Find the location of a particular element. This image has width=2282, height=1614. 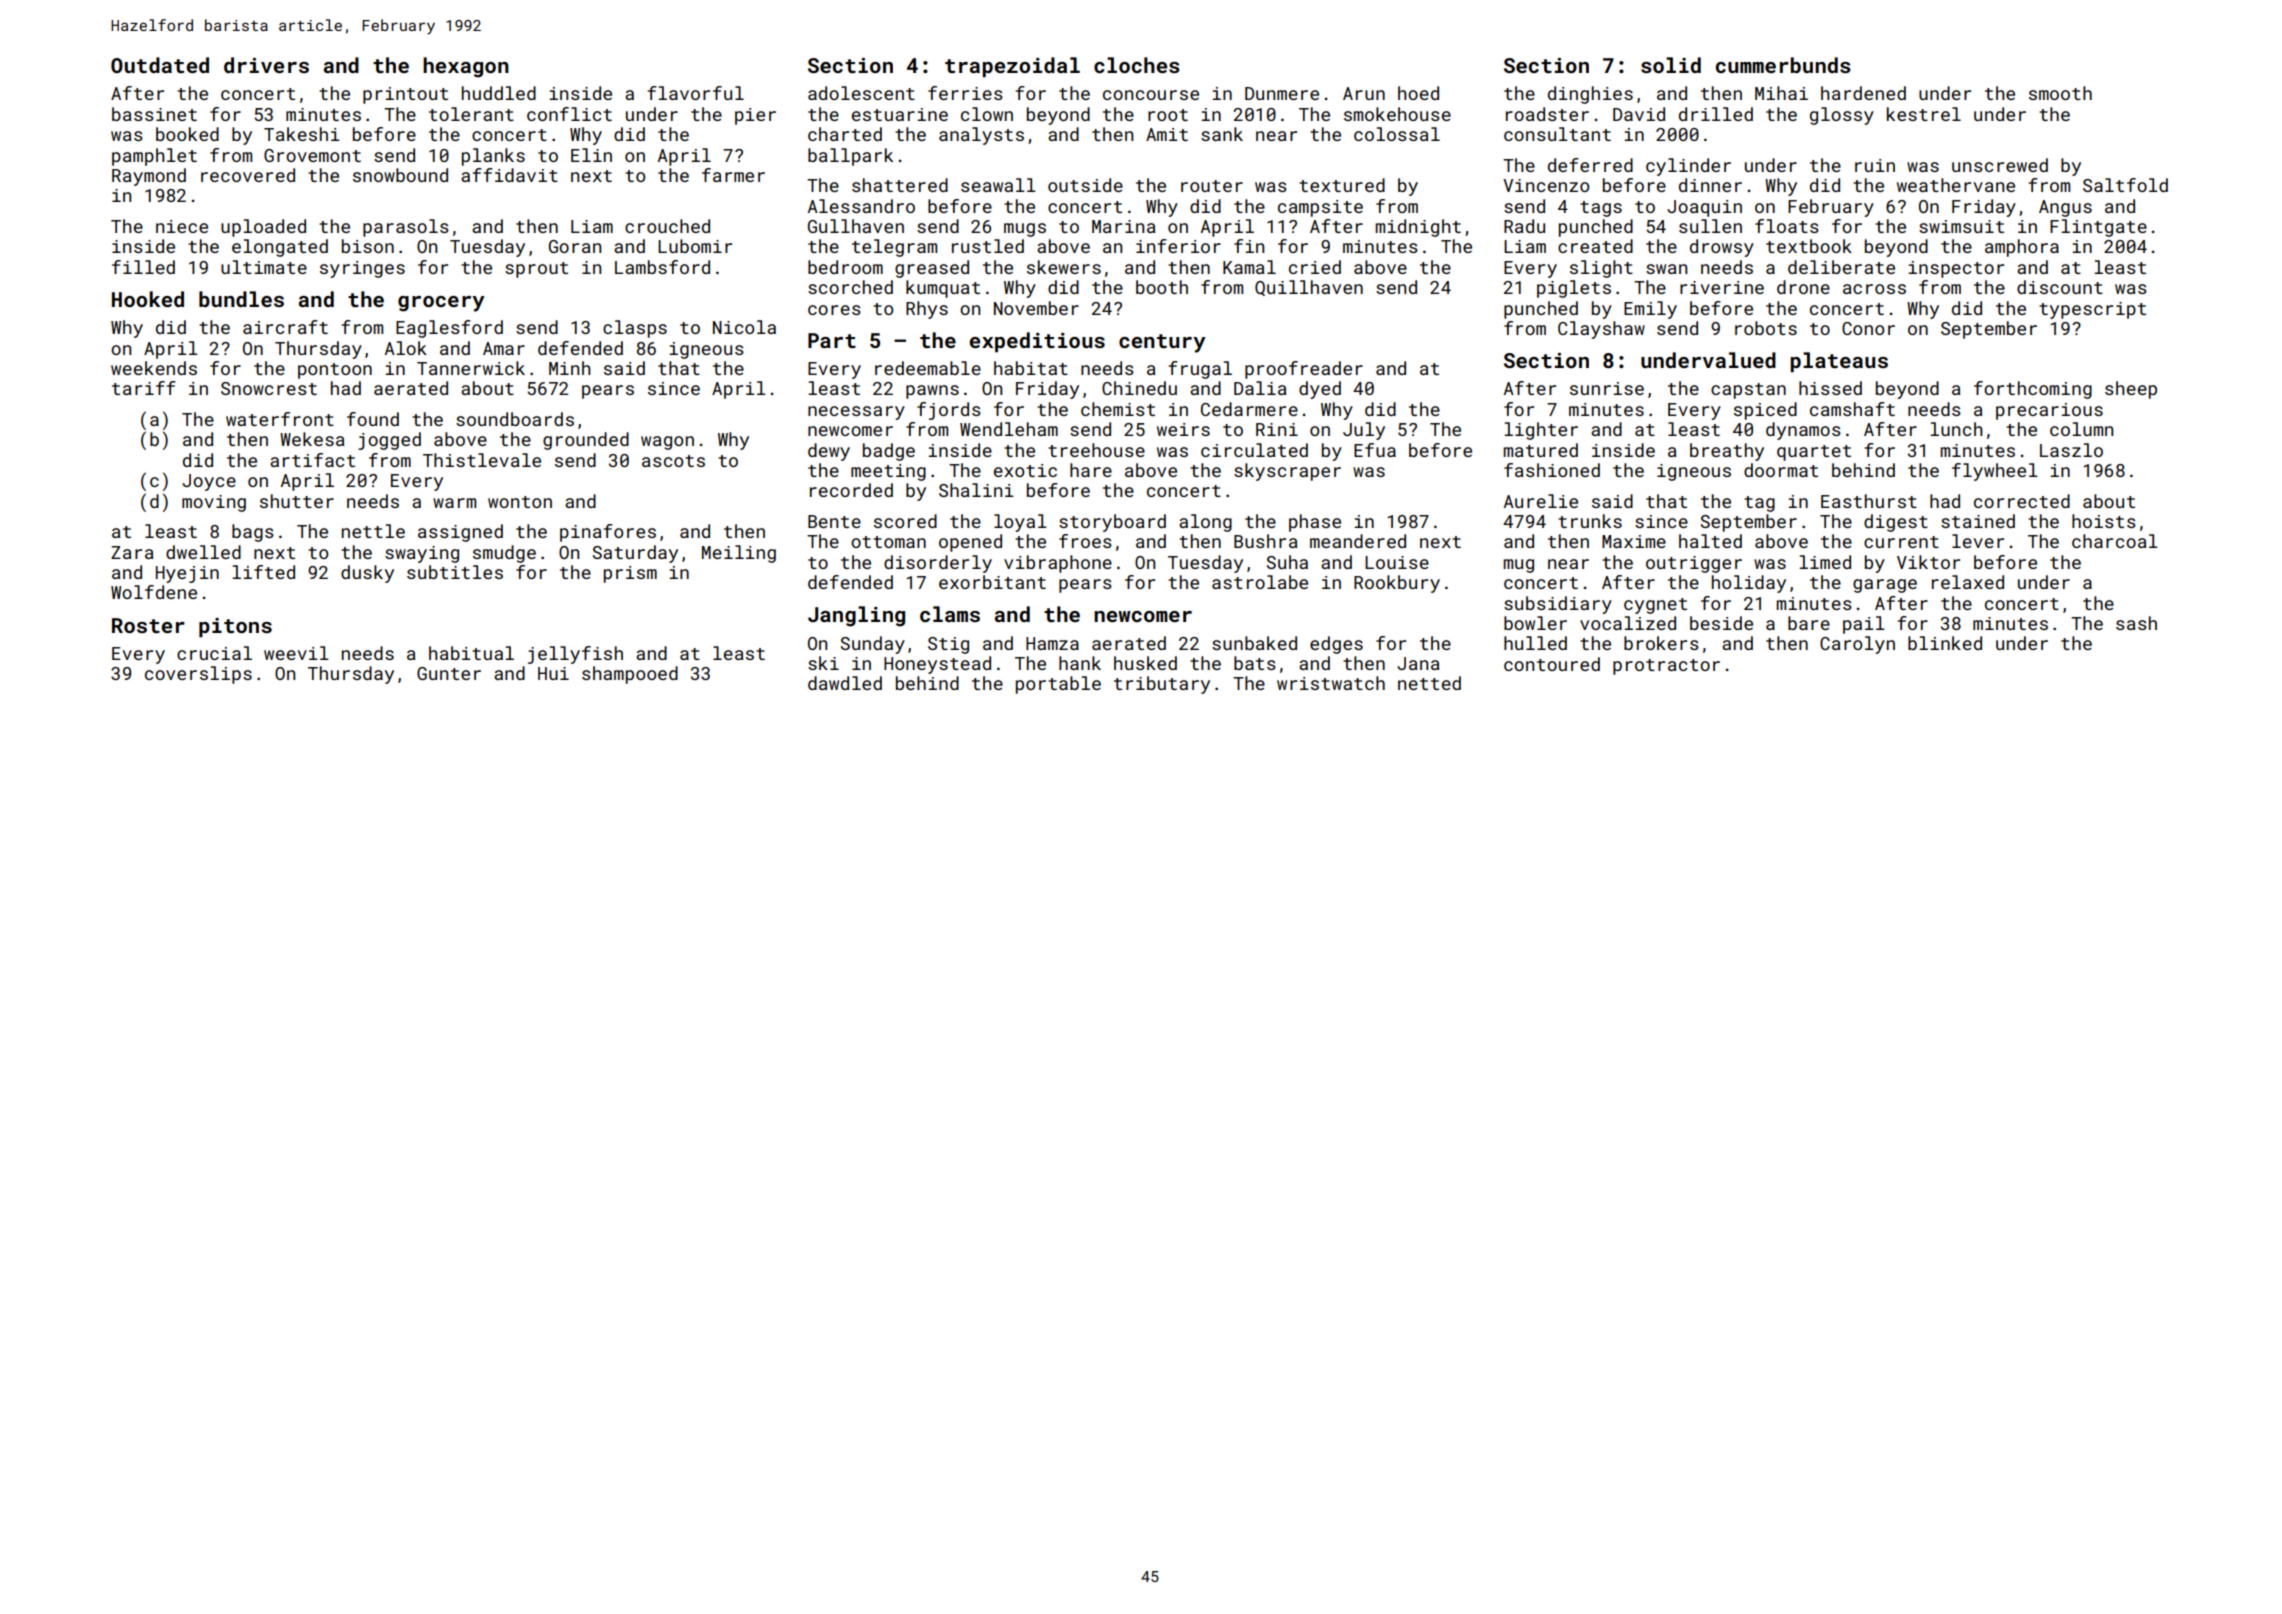

Raymond is located at coordinates (149, 177).
